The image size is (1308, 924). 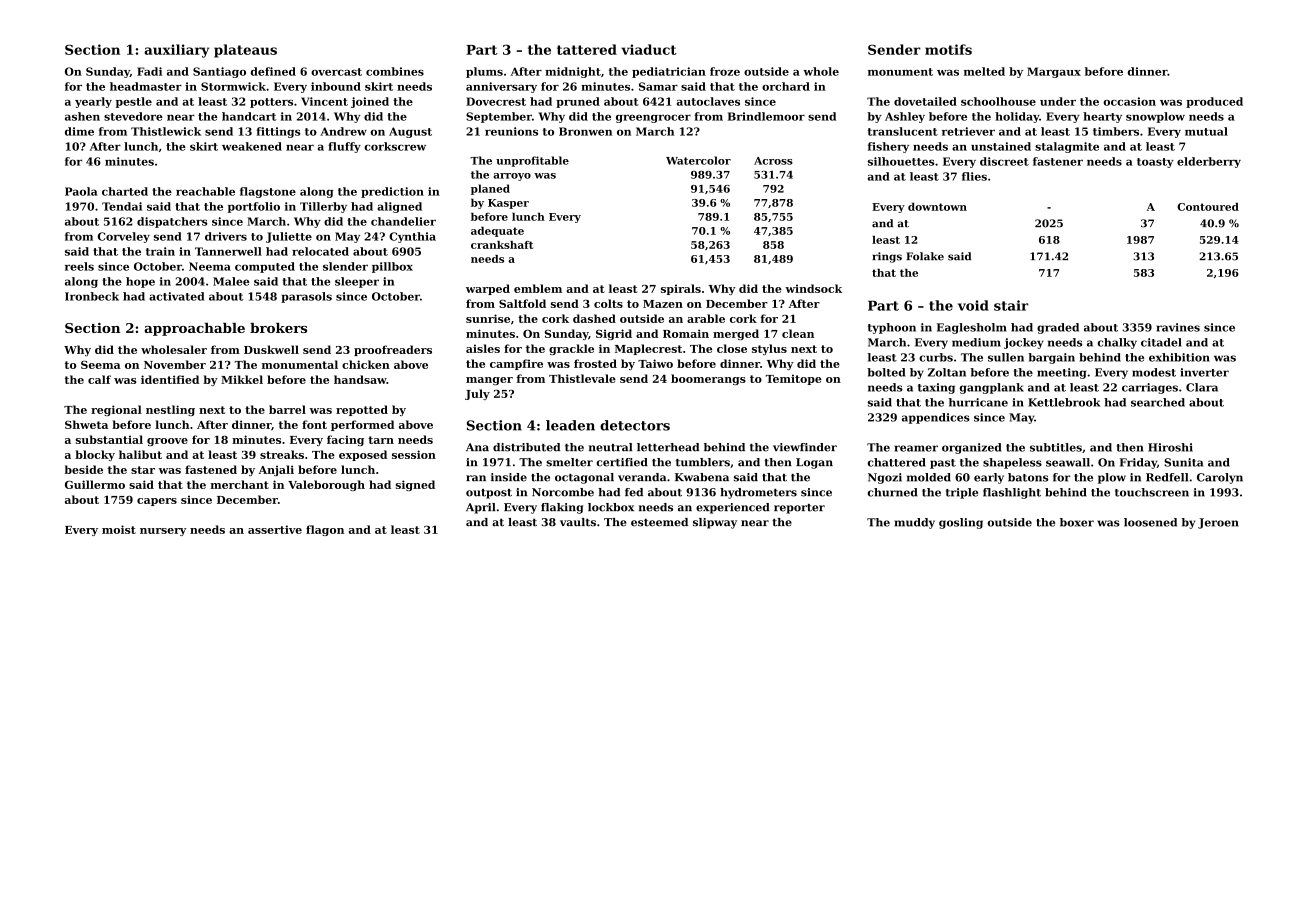 What do you see at coordinates (897, 462) in the document?
I see `chattered` at bounding box center [897, 462].
